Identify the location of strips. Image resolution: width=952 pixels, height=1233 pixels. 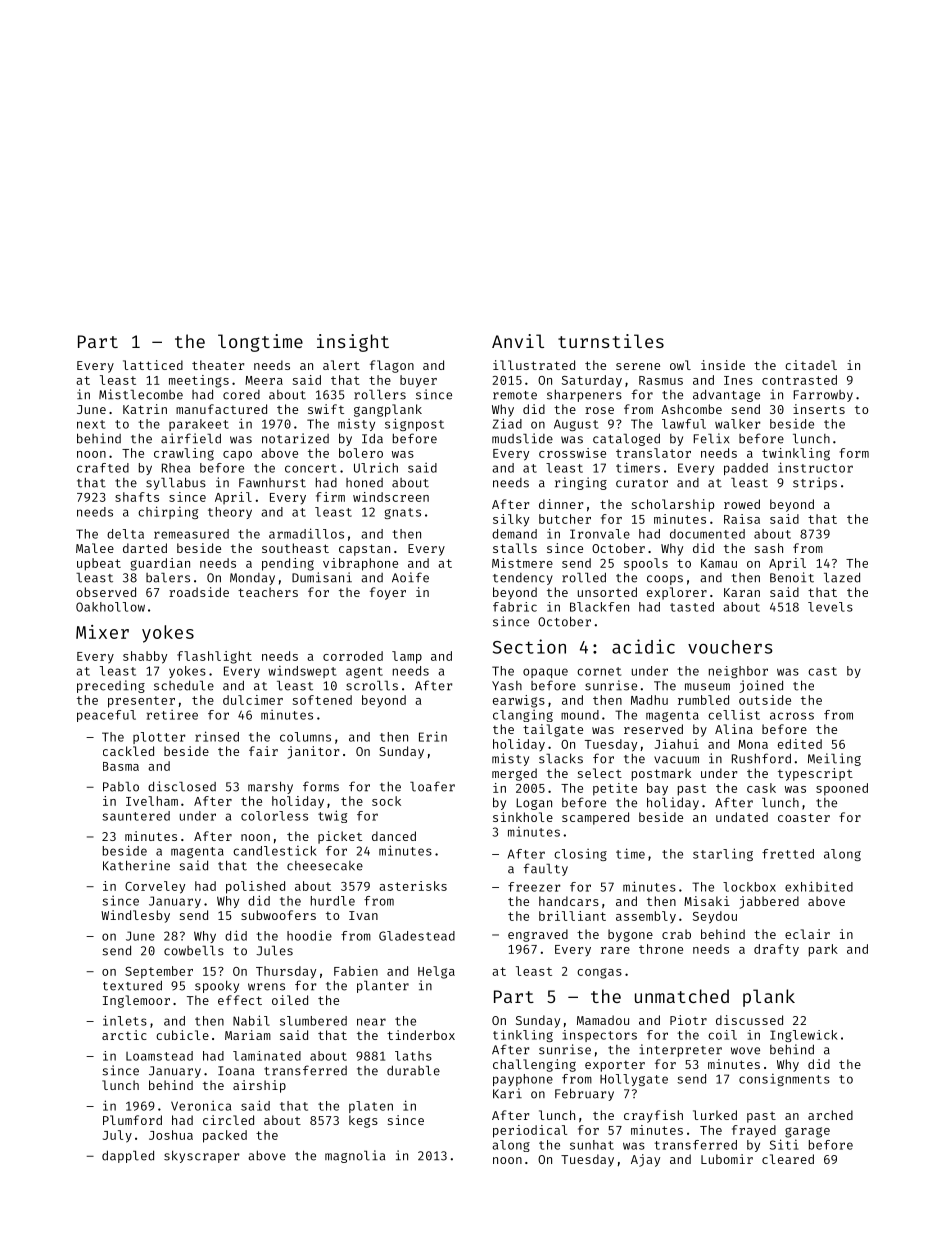
(815, 483).
